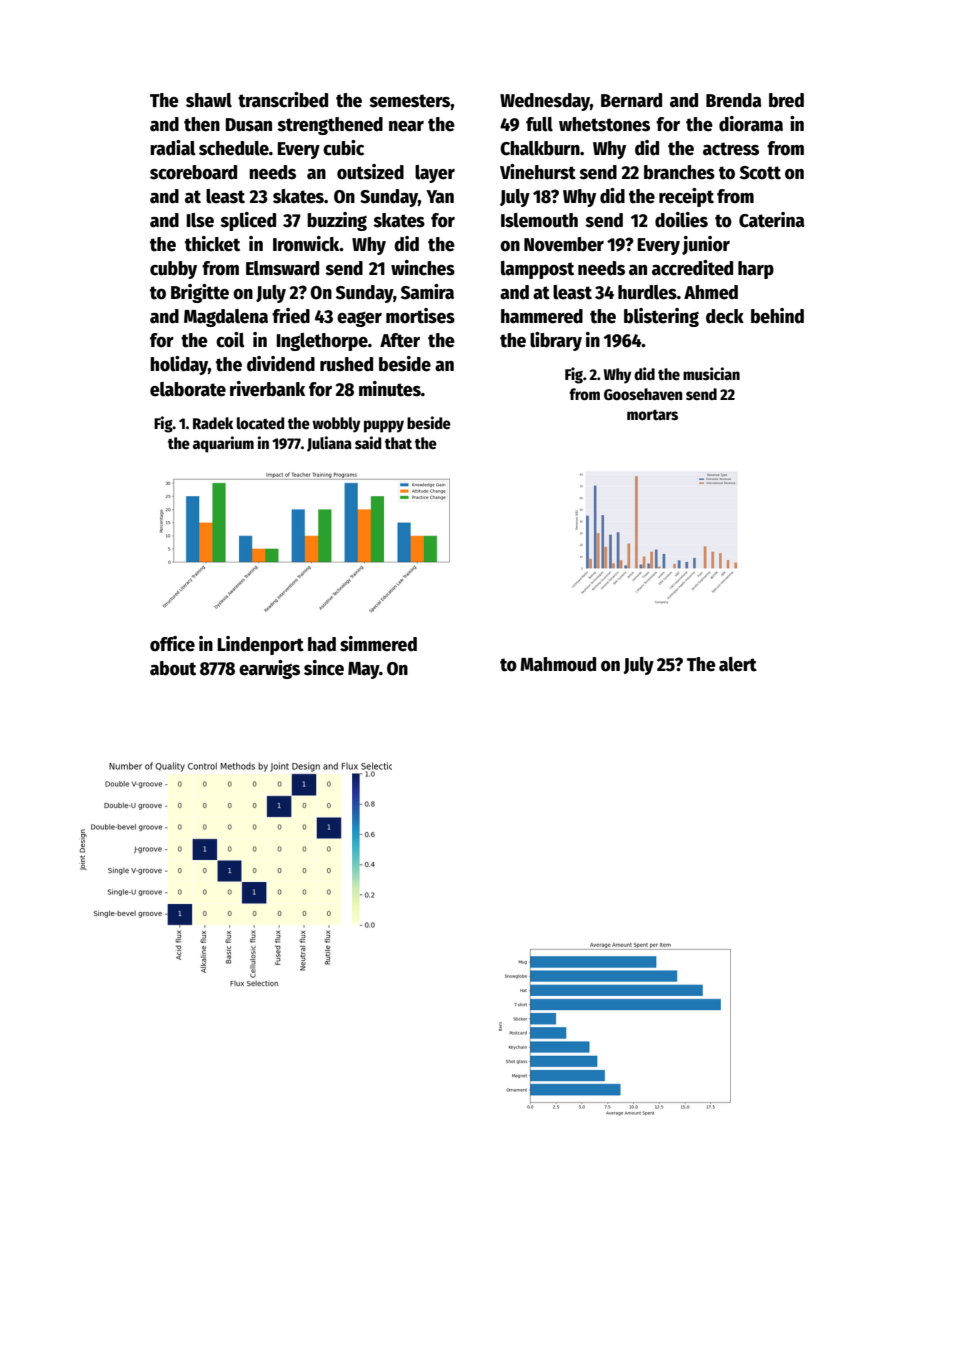  Describe the element at coordinates (786, 100) in the screenshot. I see `bred` at that location.
